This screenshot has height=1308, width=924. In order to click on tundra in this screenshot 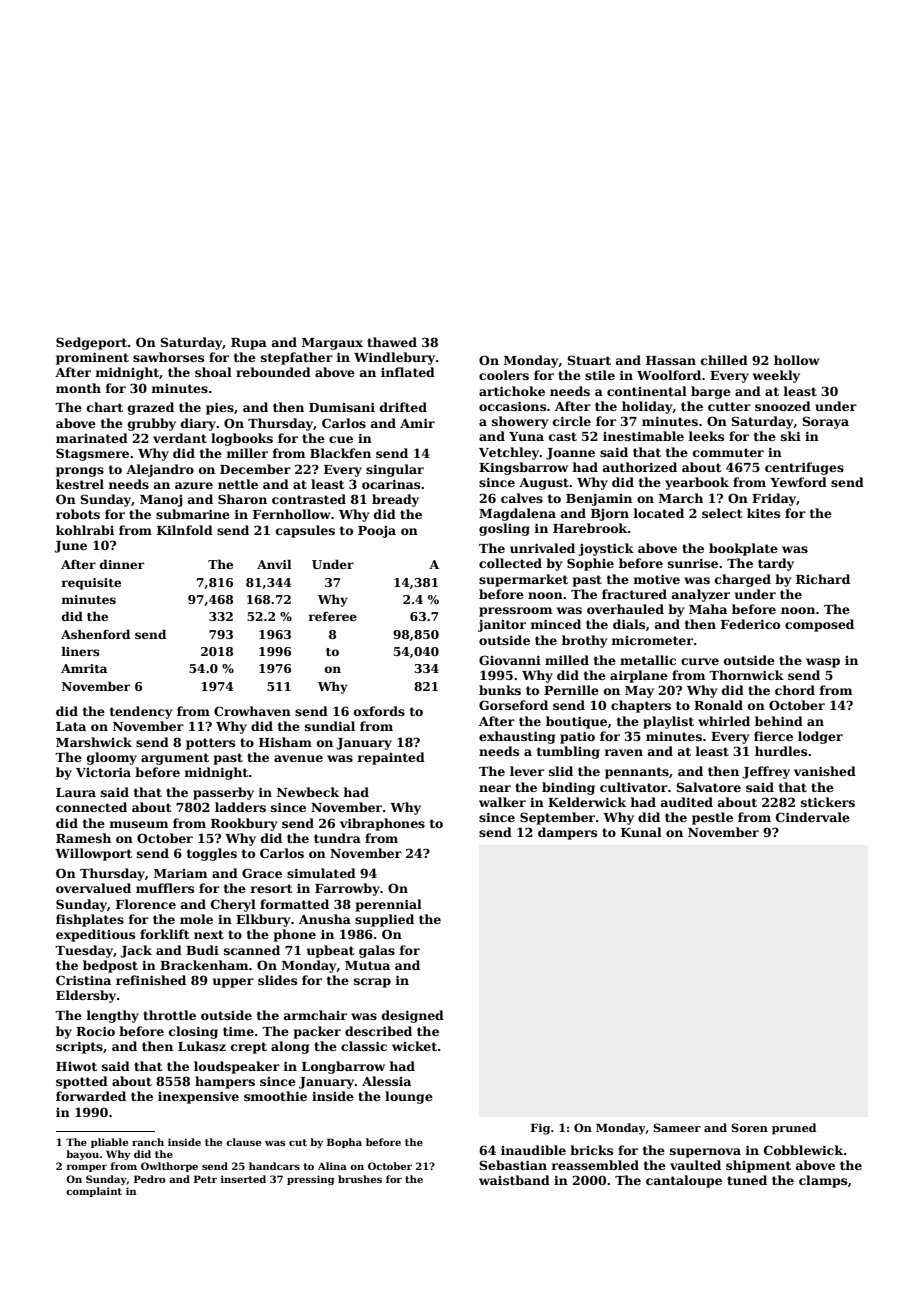, I will do `click(337, 838)`.
